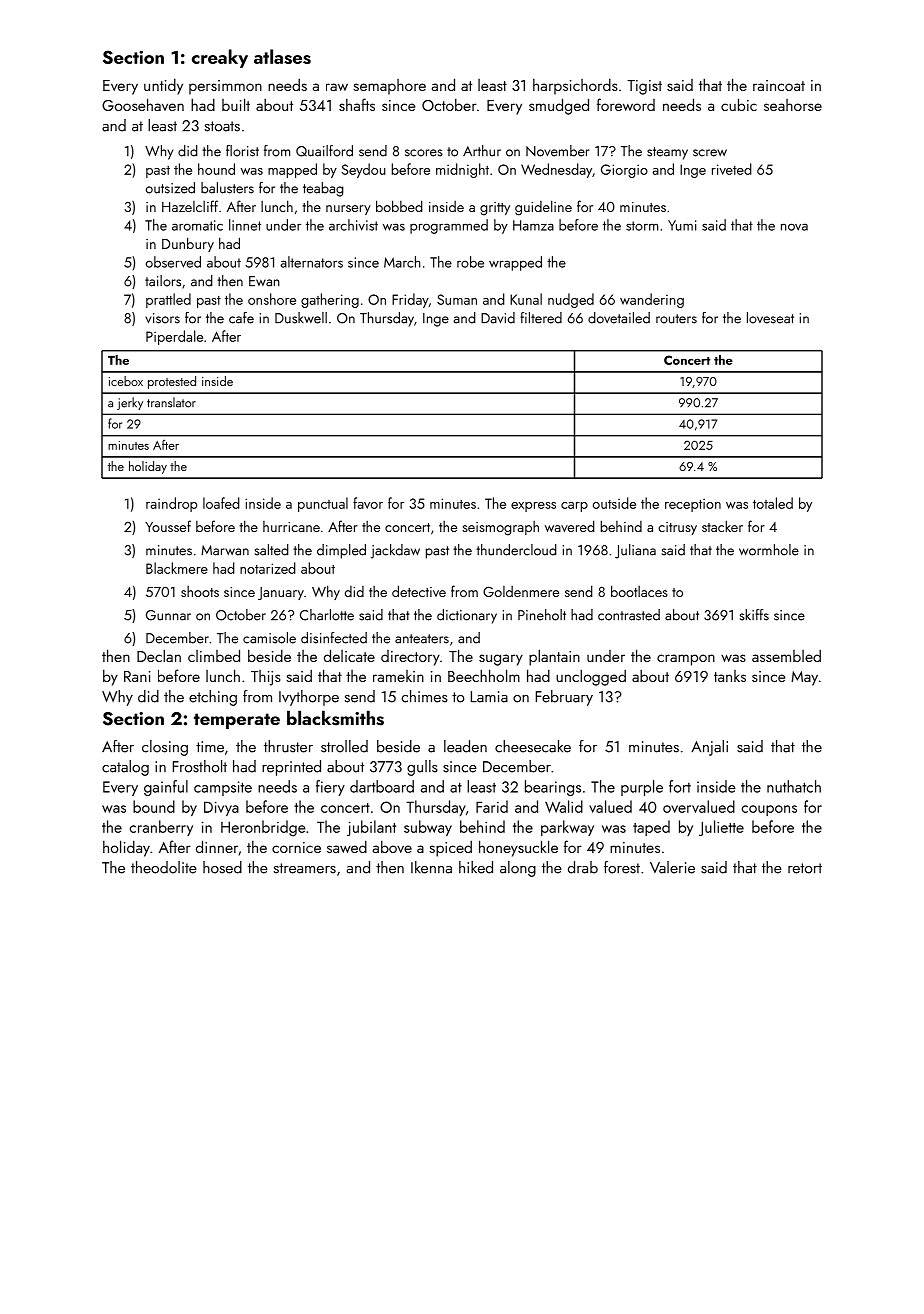 The image size is (924, 1314). I want to click on florist, so click(242, 151).
